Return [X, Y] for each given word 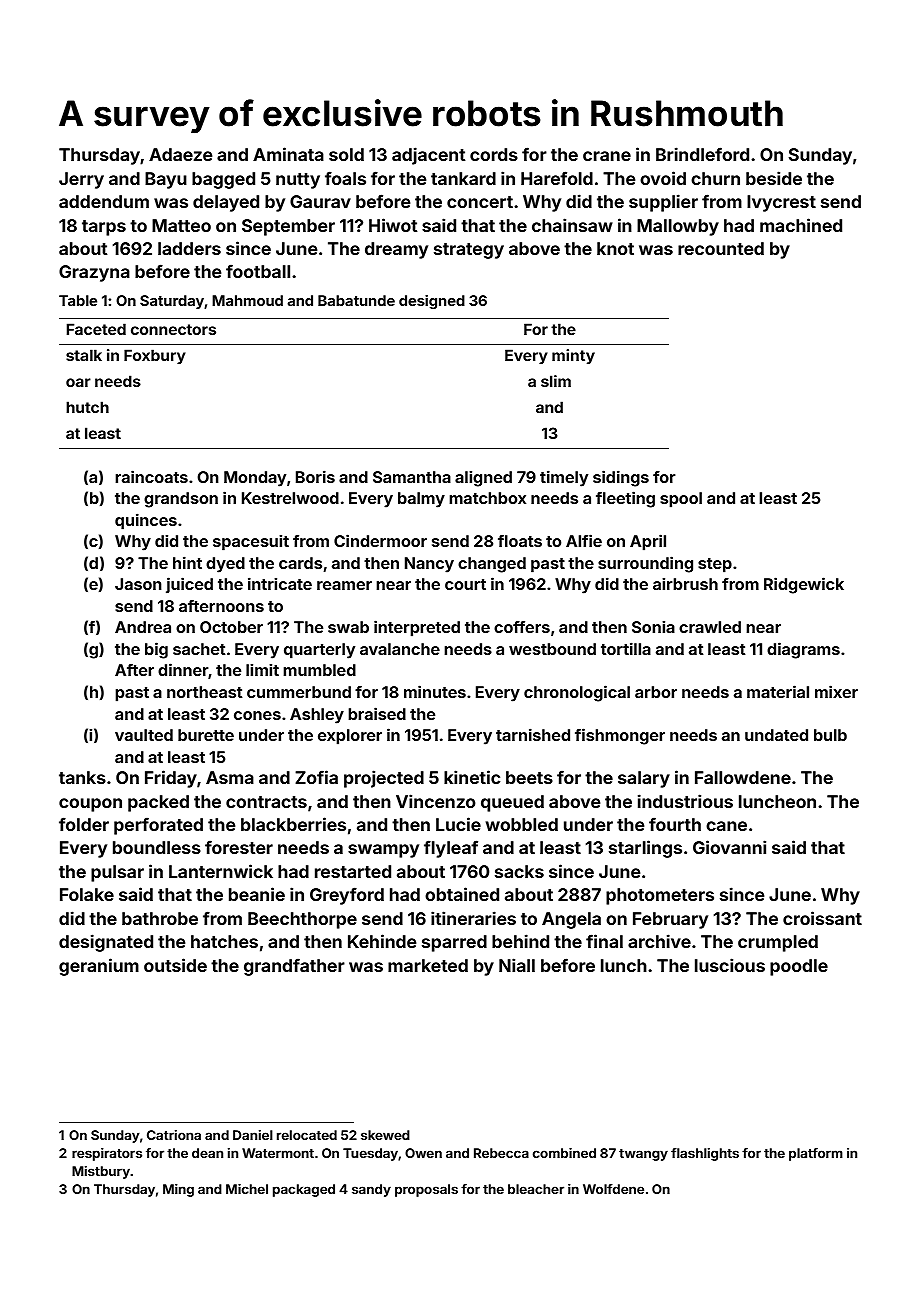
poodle [799, 967]
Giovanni [729, 847]
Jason [138, 584]
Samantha [412, 477]
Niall [517, 965]
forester [239, 847]
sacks [519, 871]
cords [494, 154]
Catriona [174, 1135]
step [715, 565]
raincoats [151, 476]
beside [774, 178]
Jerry [81, 180]
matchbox [487, 498]
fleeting [625, 499]
